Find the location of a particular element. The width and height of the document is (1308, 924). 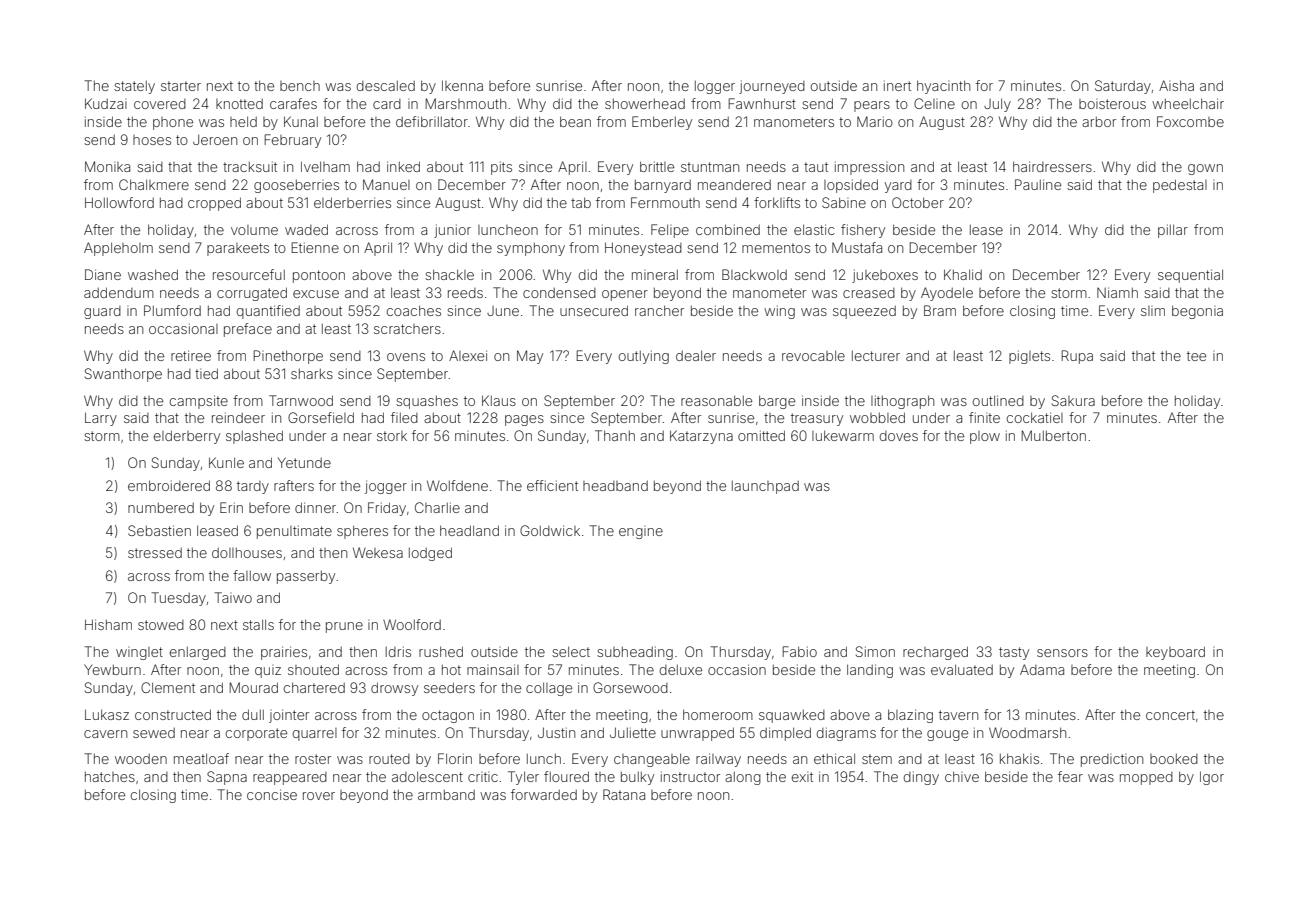

February is located at coordinates (293, 141).
